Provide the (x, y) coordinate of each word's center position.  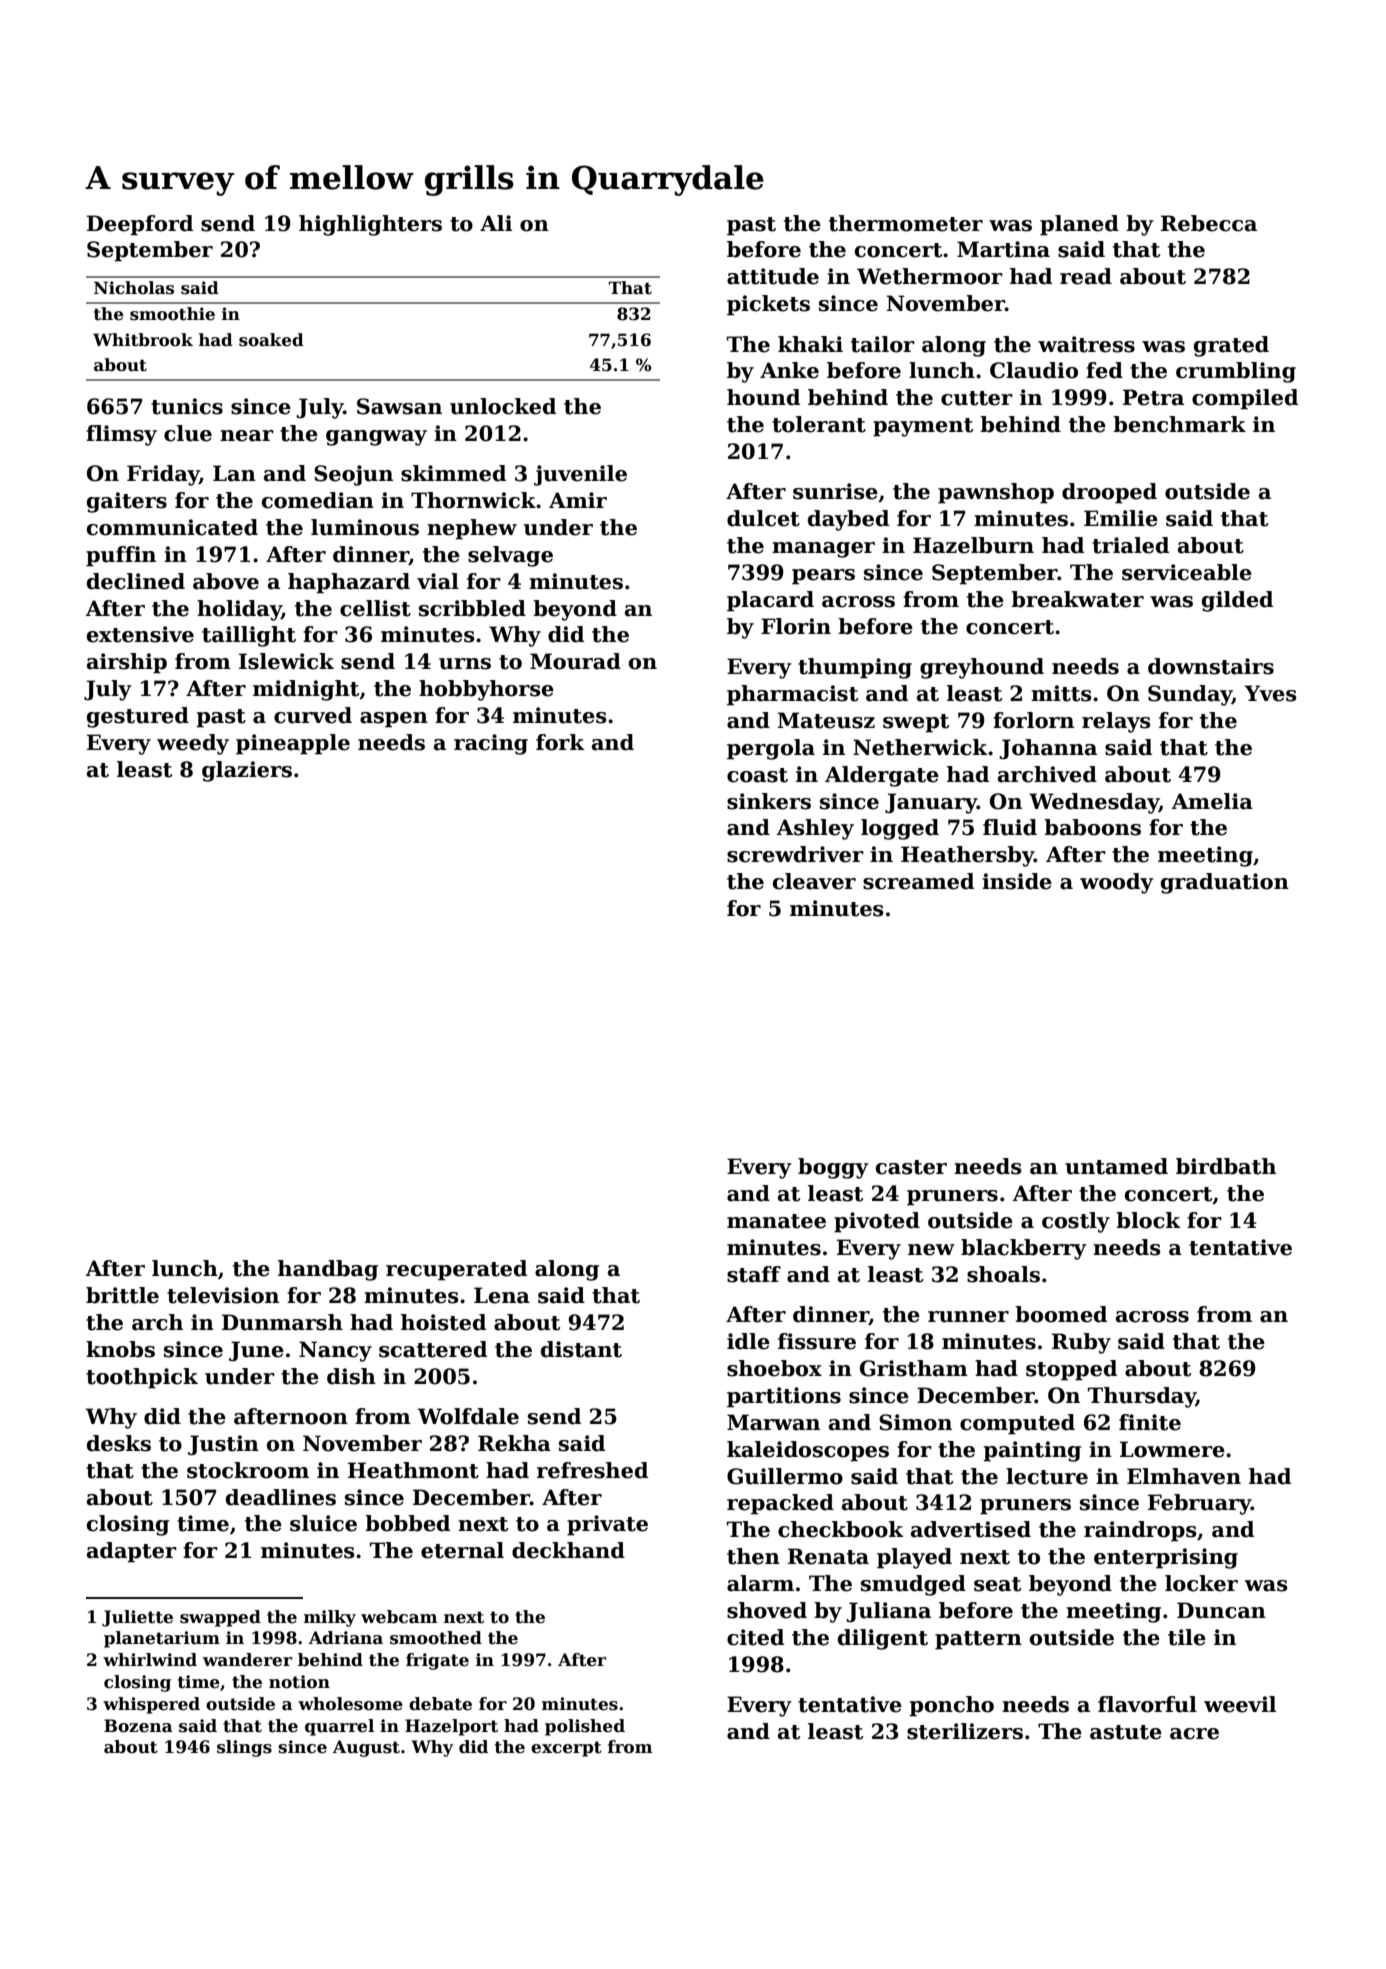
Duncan (1221, 1610)
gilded (1237, 601)
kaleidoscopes (808, 1451)
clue (188, 433)
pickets (768, 305)
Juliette (137, 1618)
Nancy (335, 1351)
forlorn (1033, 720)
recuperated (456, 1270)
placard (770, 601)
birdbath (1226, 1166)
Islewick (286, 661)
